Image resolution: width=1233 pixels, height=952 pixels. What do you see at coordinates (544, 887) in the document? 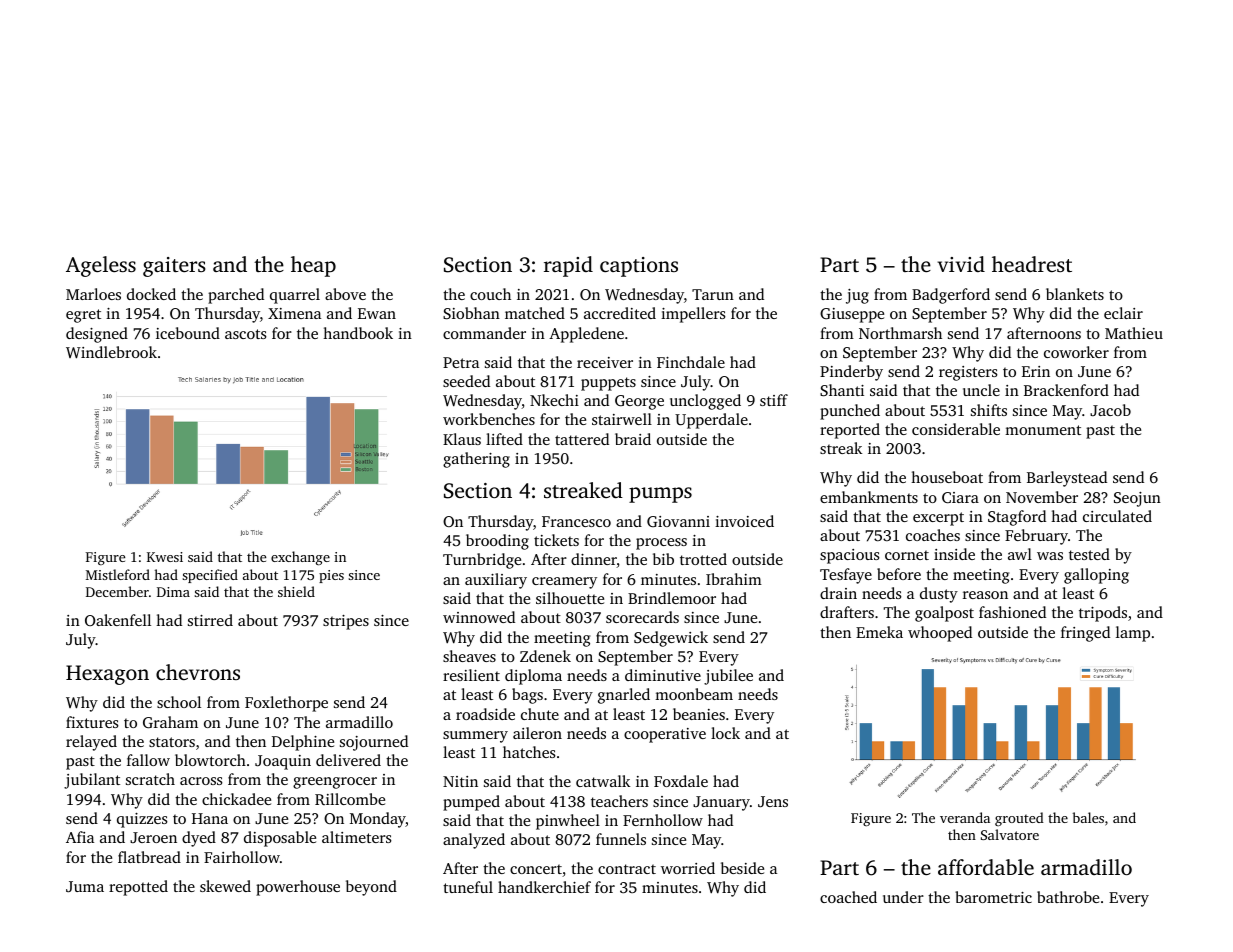
I see `handkerchief` at bounding box center [544, 887].
